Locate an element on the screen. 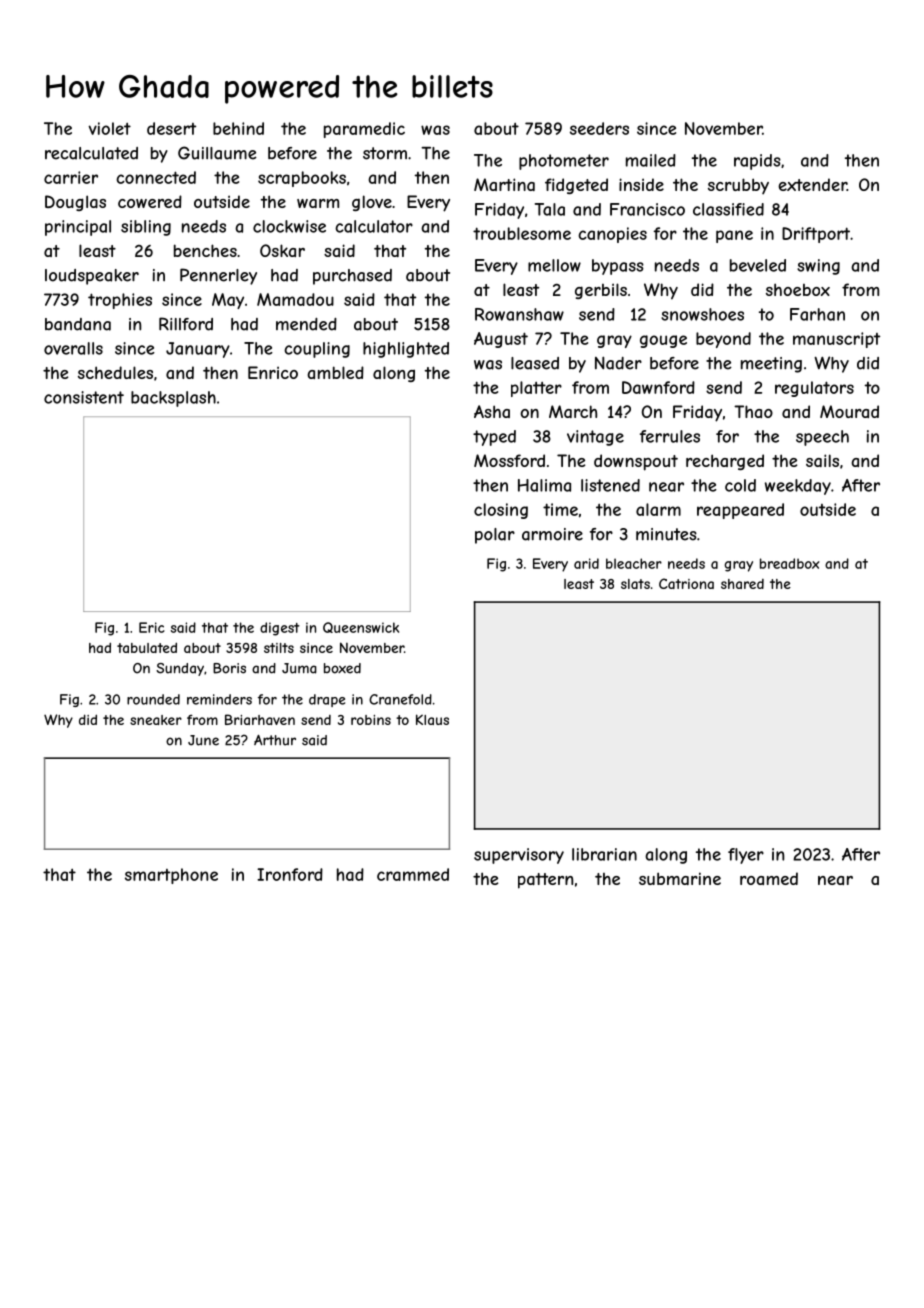 The height and width of the screenshot is (1308, 924). Rillford is located at coordinates (186, 324).
